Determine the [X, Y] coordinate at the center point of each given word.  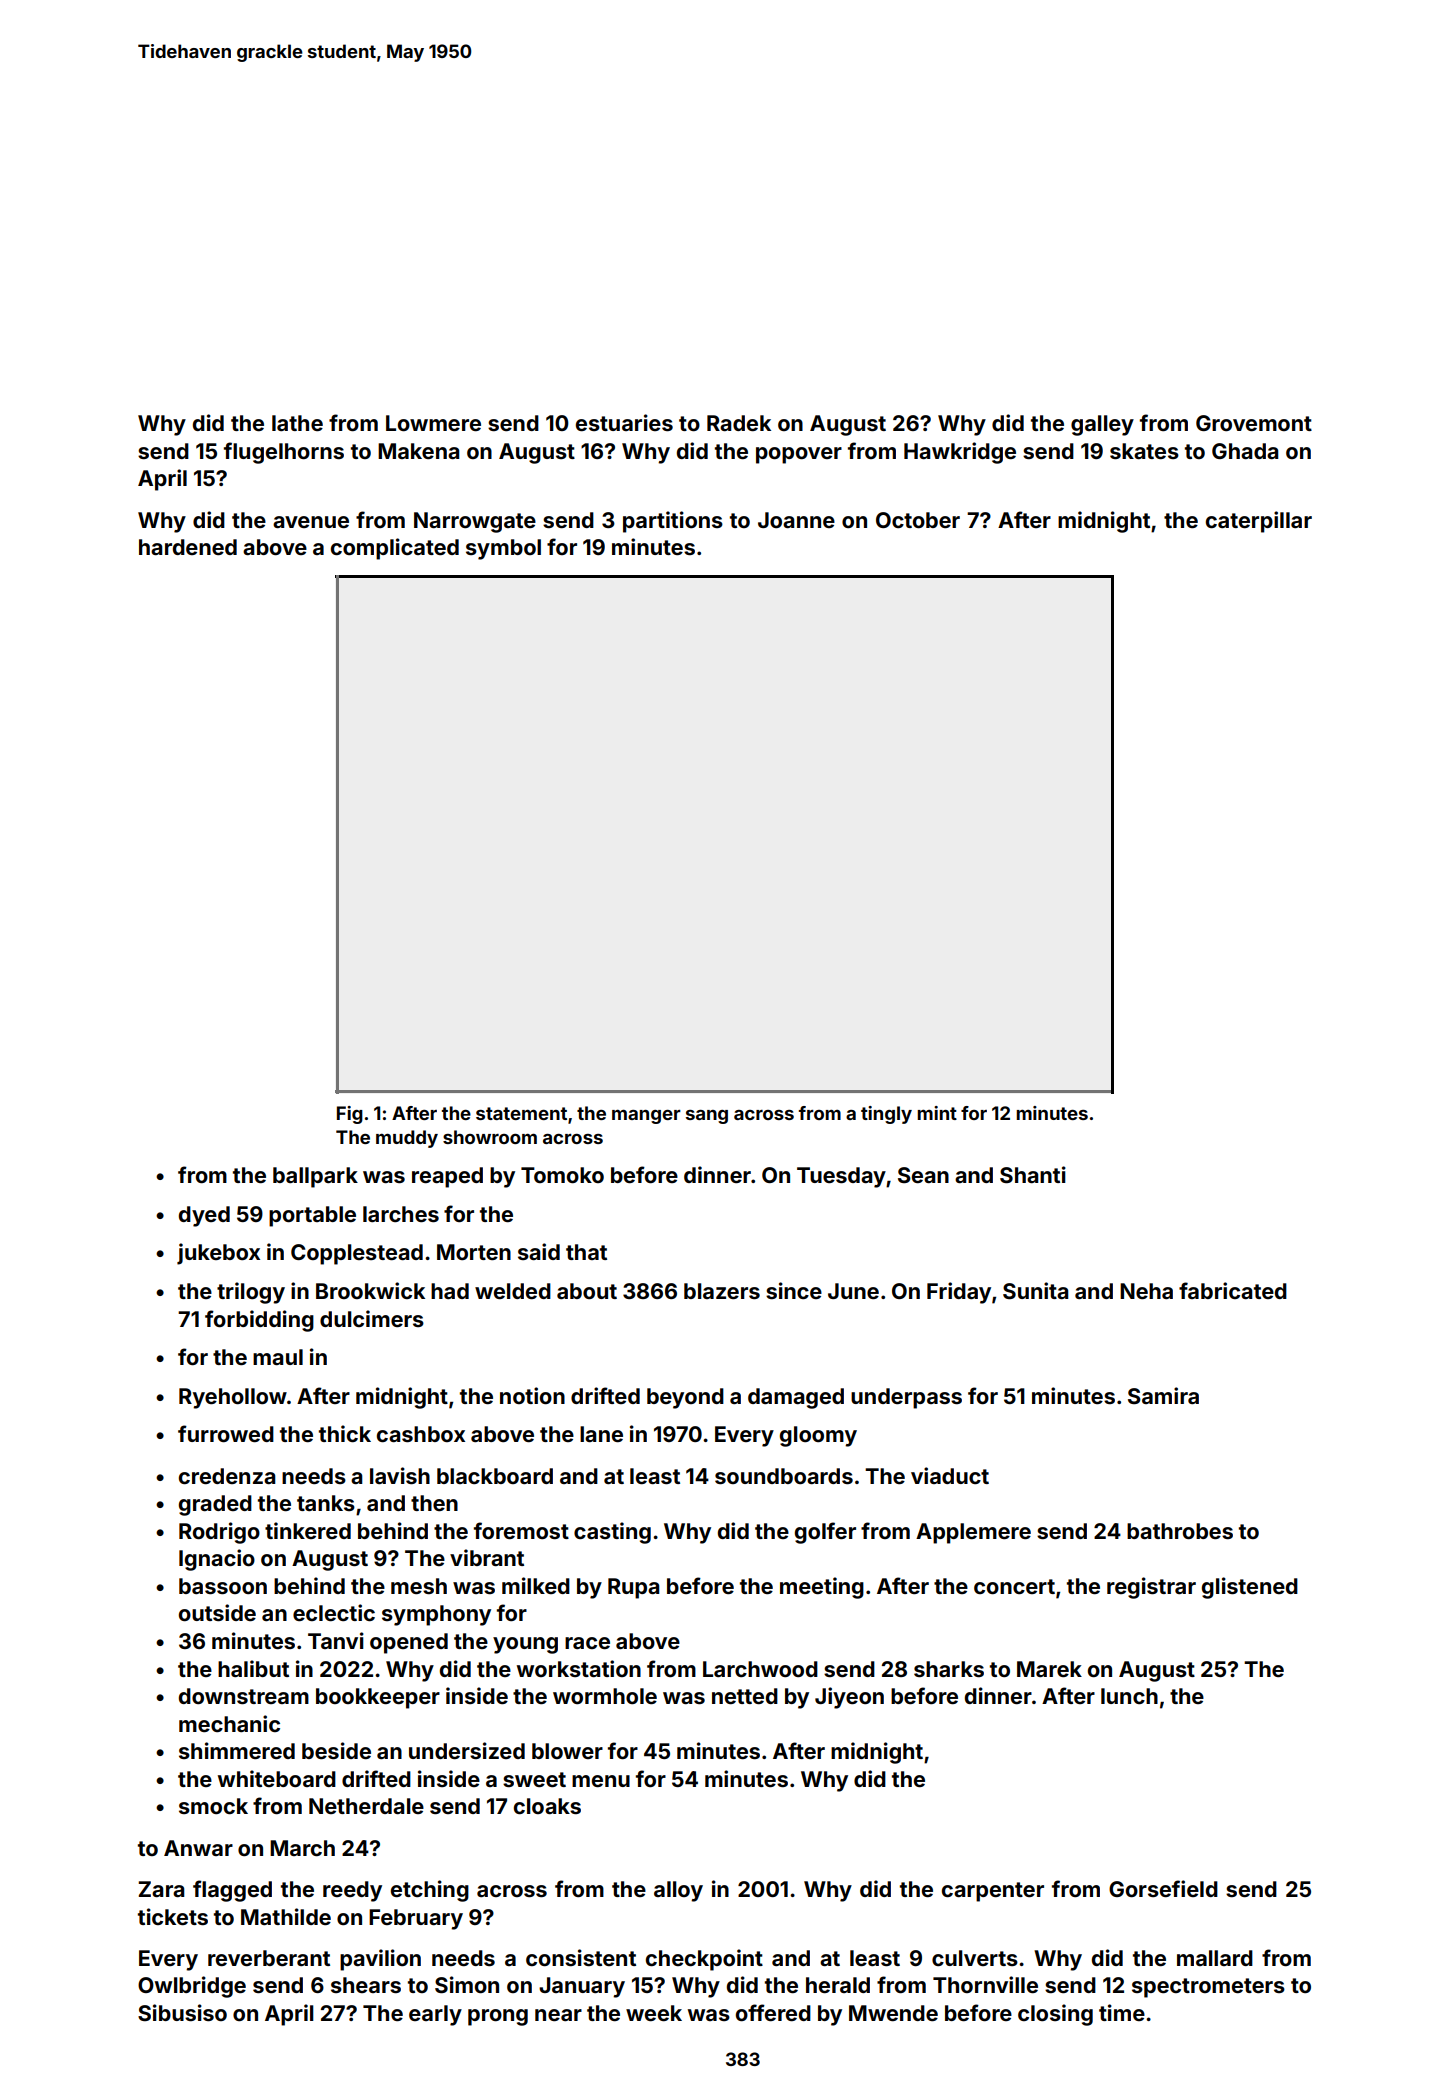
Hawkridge [960, 453]
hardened [188, 547]
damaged [796, 1398]
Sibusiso [182, 2012]
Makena [418, 451]
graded [215, 1505]
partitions [673, 522]
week [654, 2013]
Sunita [1035, 1291]
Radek [739, 423]
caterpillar [1259, 522]
